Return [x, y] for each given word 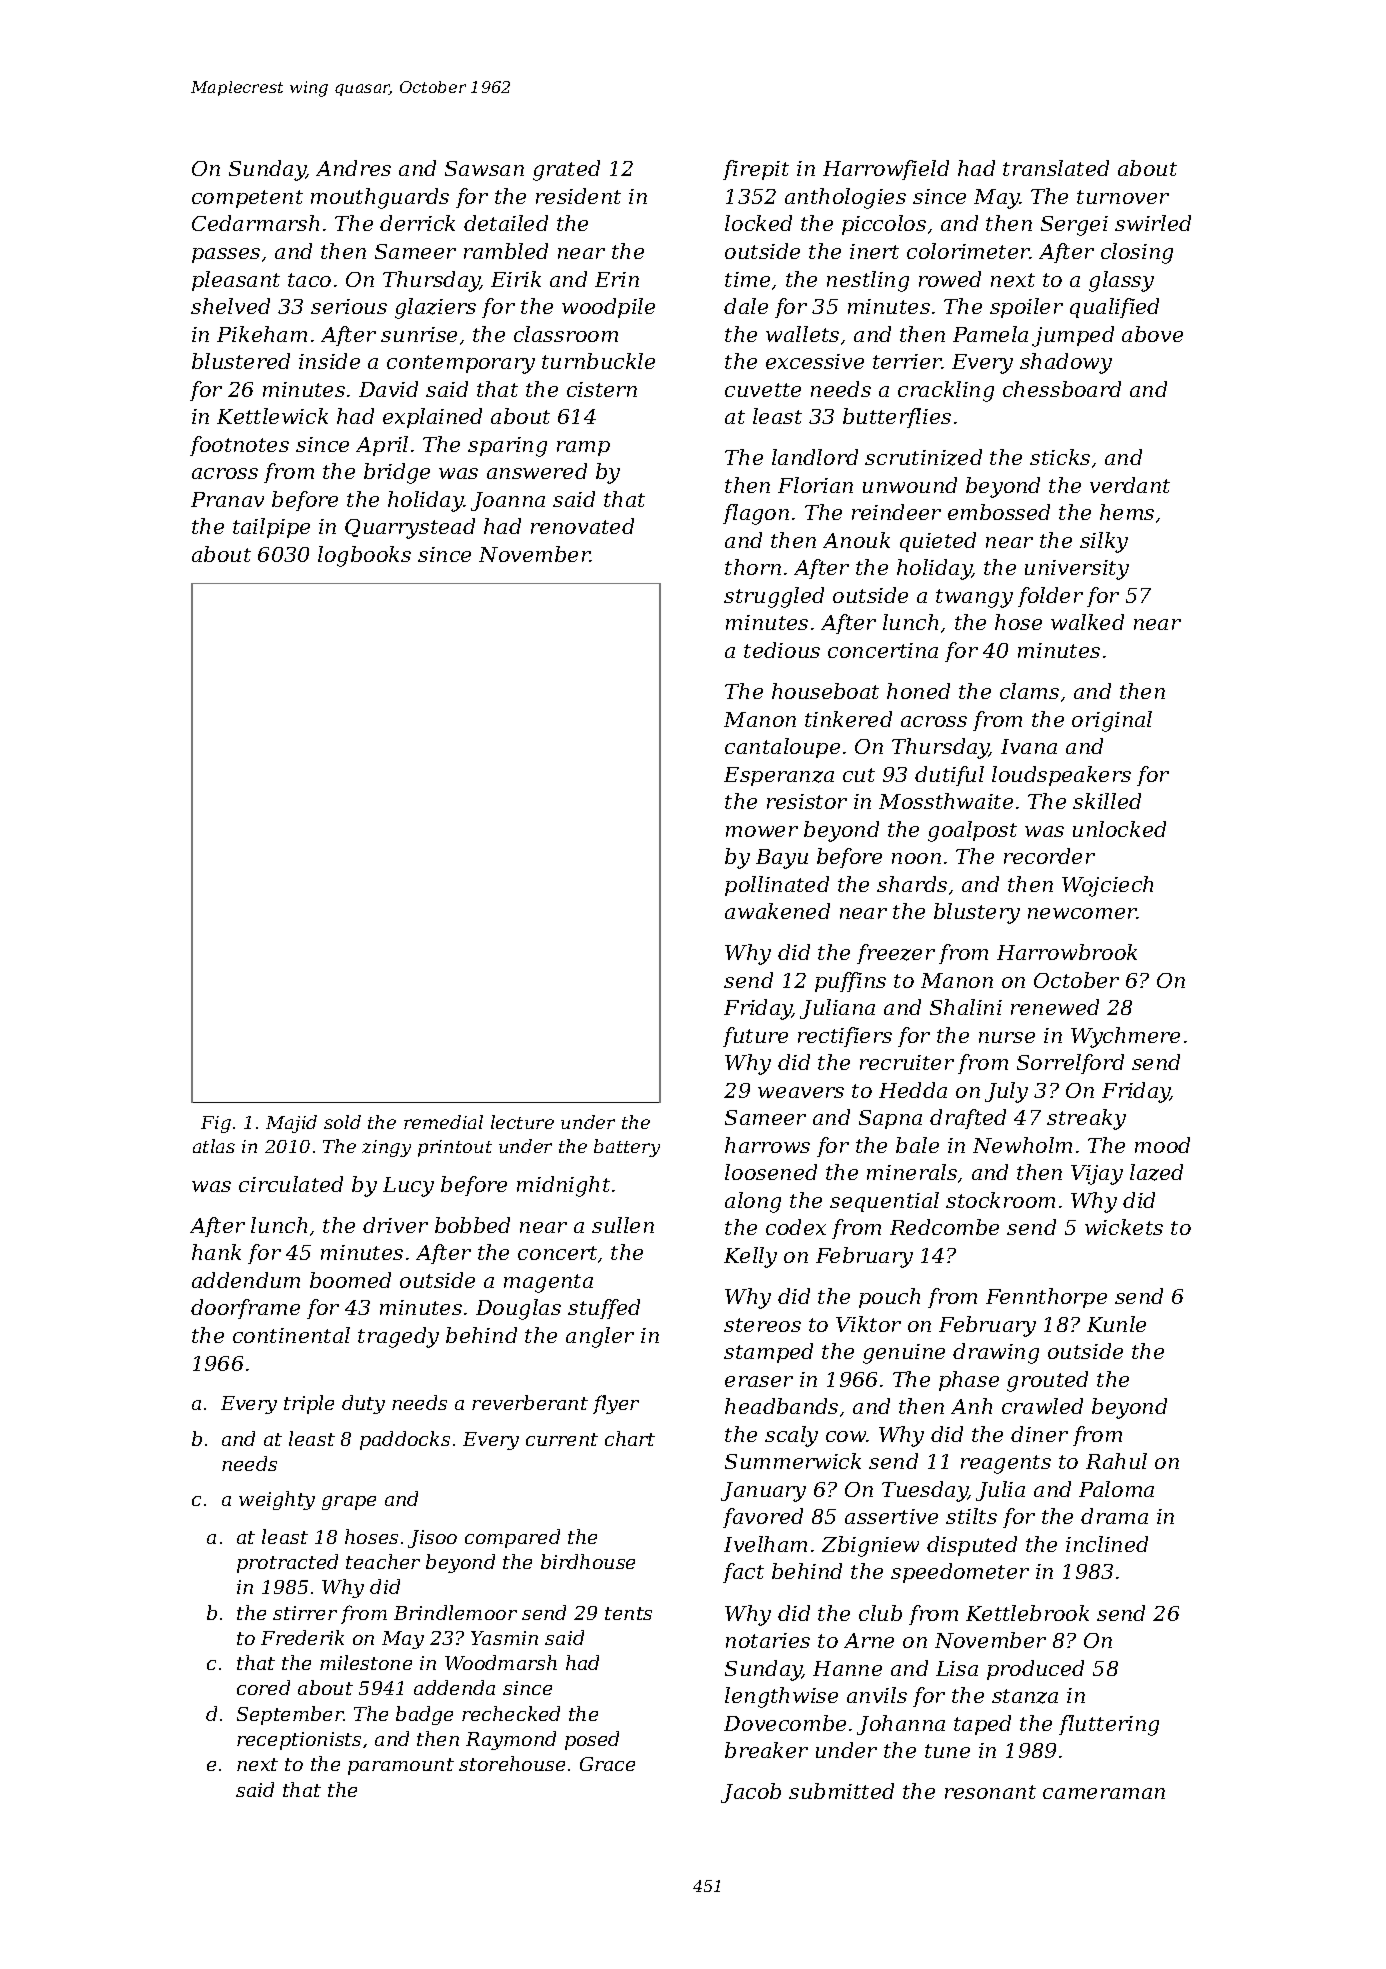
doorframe [245, 1309]
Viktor [868, 1324]
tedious [782, 650]
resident [578, 196]
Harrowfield [886, 170]
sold [342, 1122]
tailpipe [271, 528]
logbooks [364, 556]
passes [226, 255]
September [290, 1715]
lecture [522, 1122]
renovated [582, 526]
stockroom [1000, 1200]
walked [1087, 622]
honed [918, 691]
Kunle [1116, 1324]
